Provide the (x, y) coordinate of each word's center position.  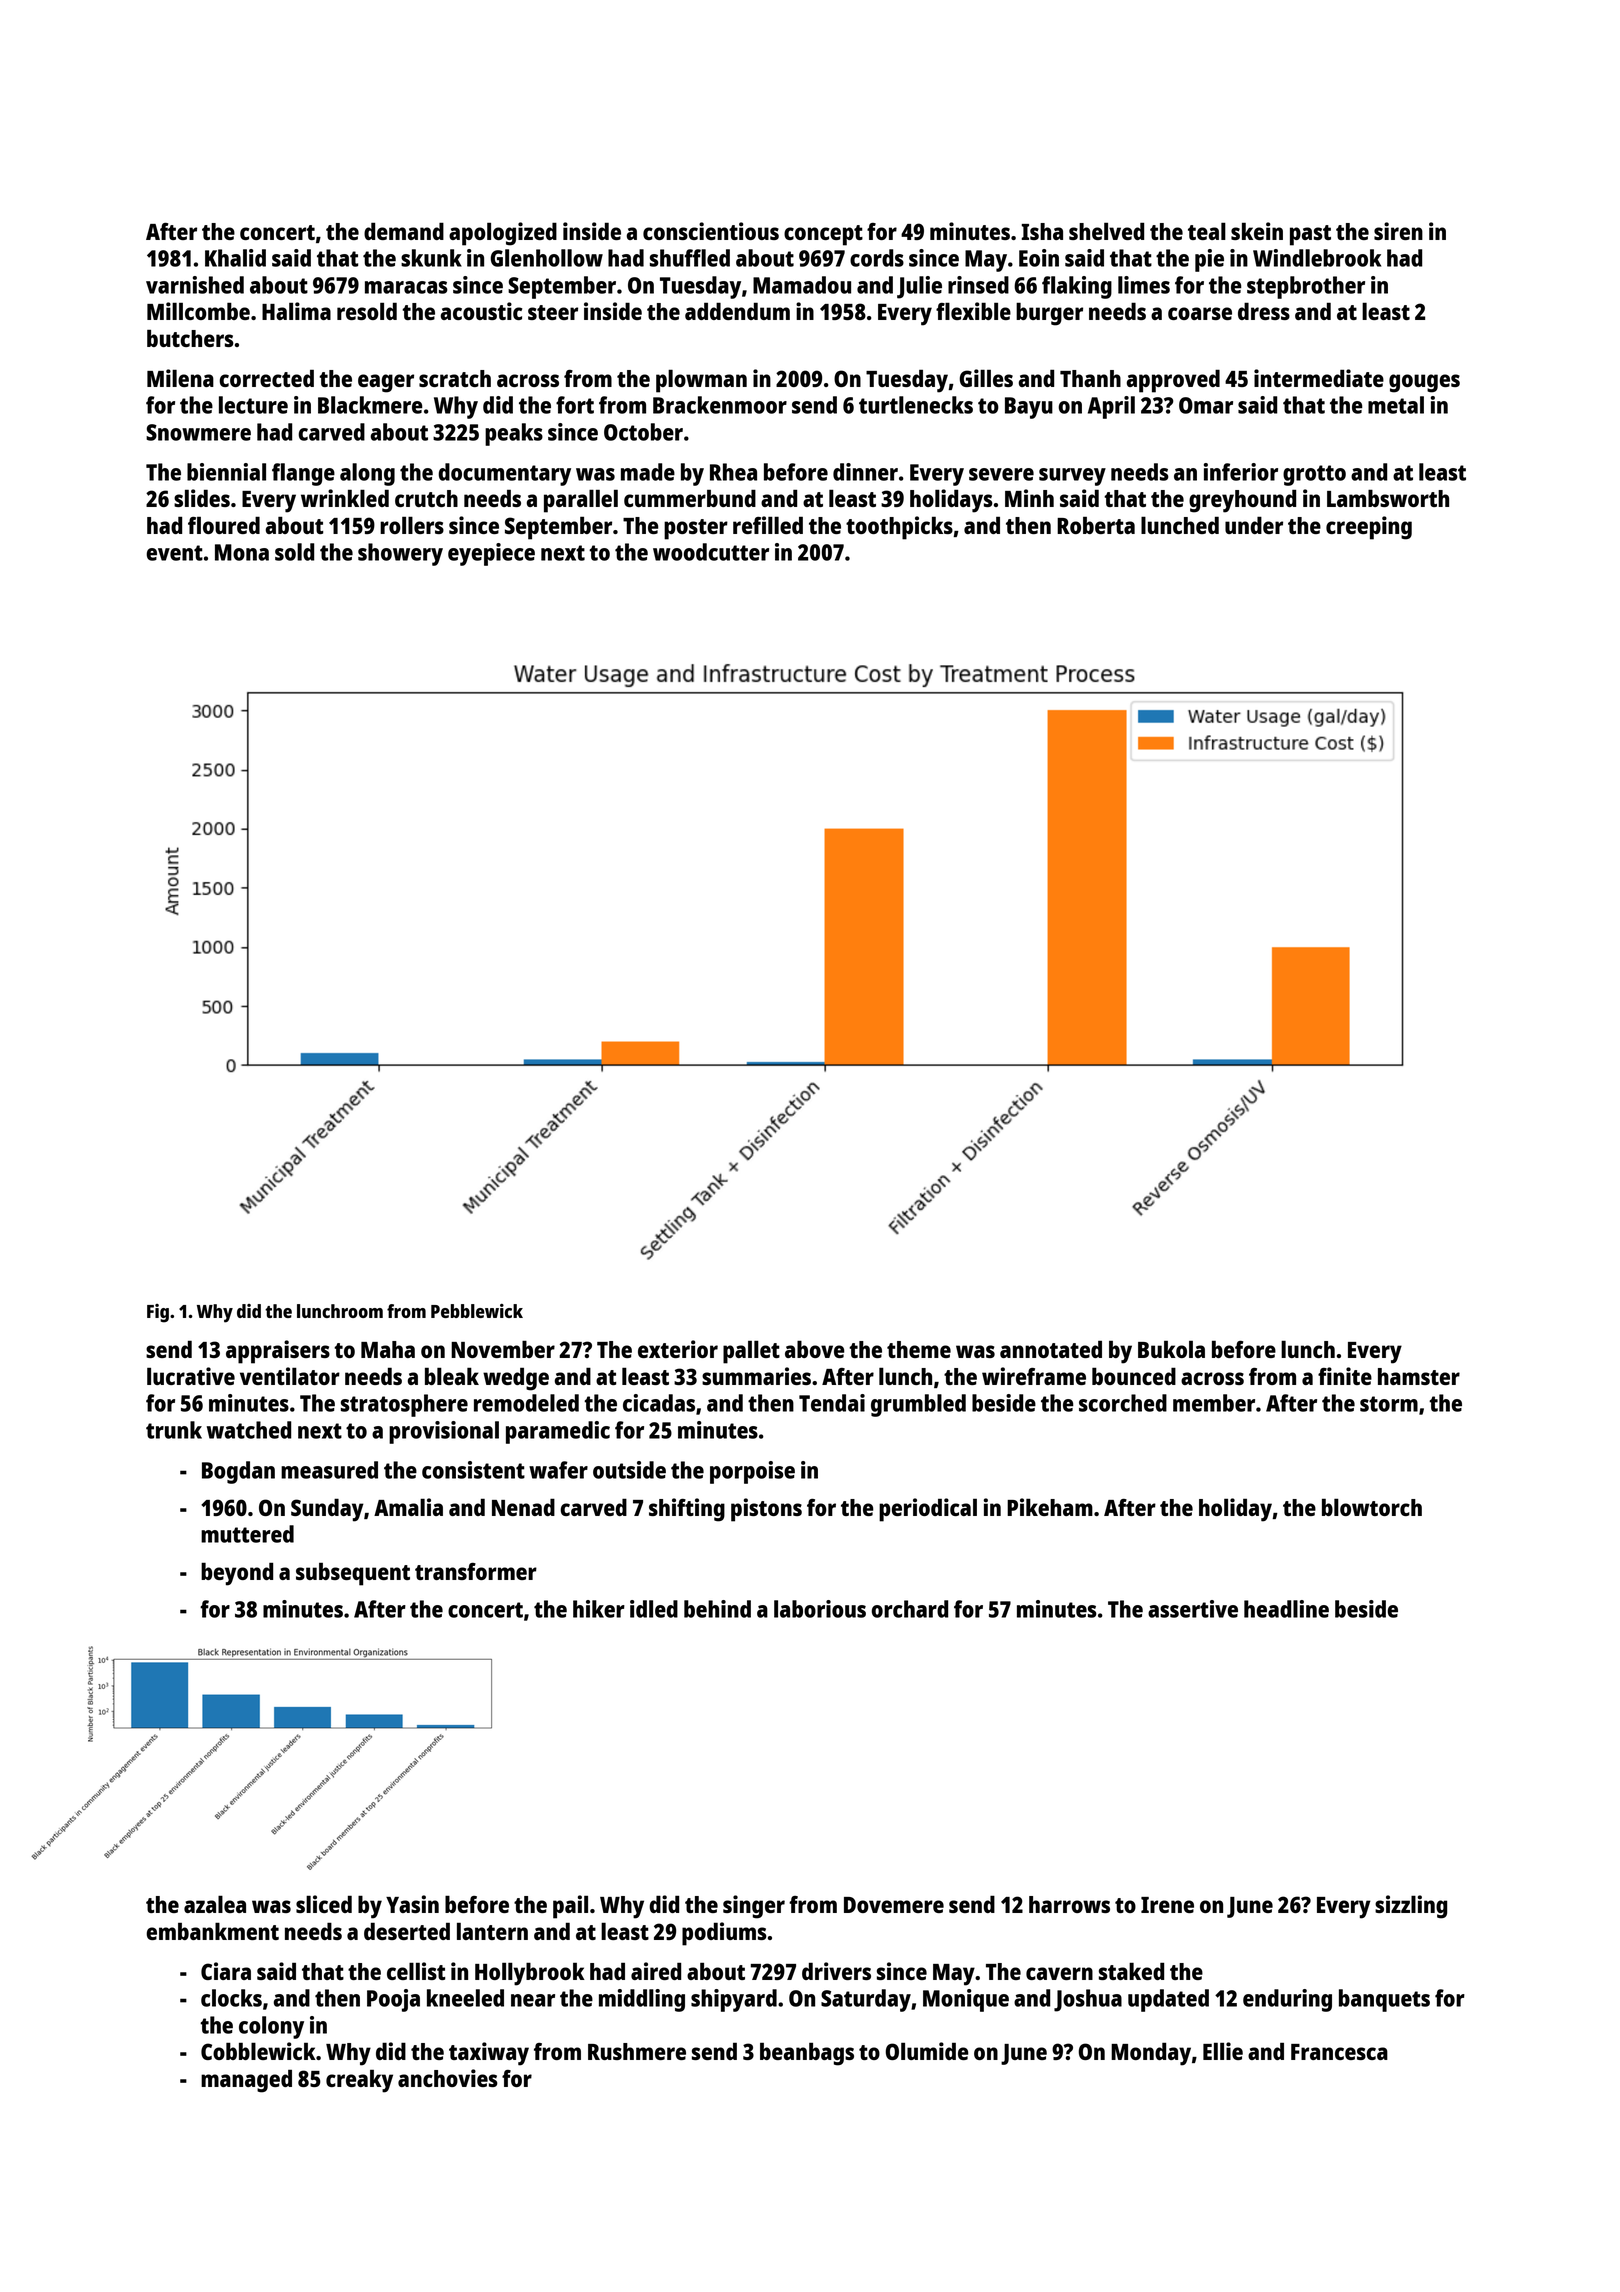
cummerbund (690, 498)
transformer (476, 1571)
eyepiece (491, 554)
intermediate (1319, 378)
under (1254, 525)
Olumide (927, 2051)
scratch (455, 378)
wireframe (1034, 1376)
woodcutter (711, 552)
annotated (1051, 1349)
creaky (359, 2081)
